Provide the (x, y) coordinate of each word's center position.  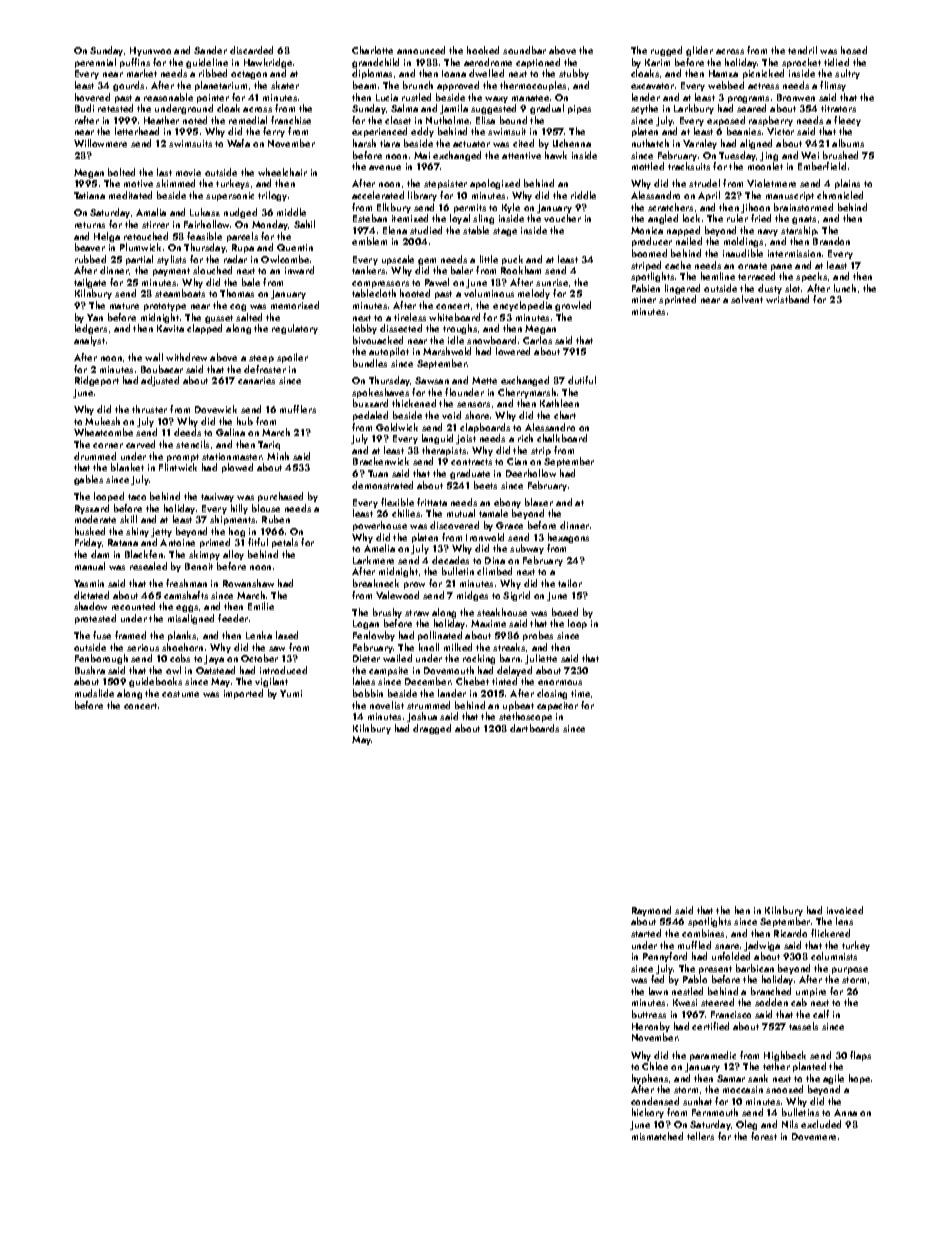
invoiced (845, 910)
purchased (280, 497)
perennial (95, 63)
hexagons (568, 538)
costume (180, 694)
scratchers (670, 207)
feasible (204, 236)
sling (483, 219)
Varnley (700, 144)
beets (485, 485)
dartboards (534, 728)
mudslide (94, 693)
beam (364, 85)
